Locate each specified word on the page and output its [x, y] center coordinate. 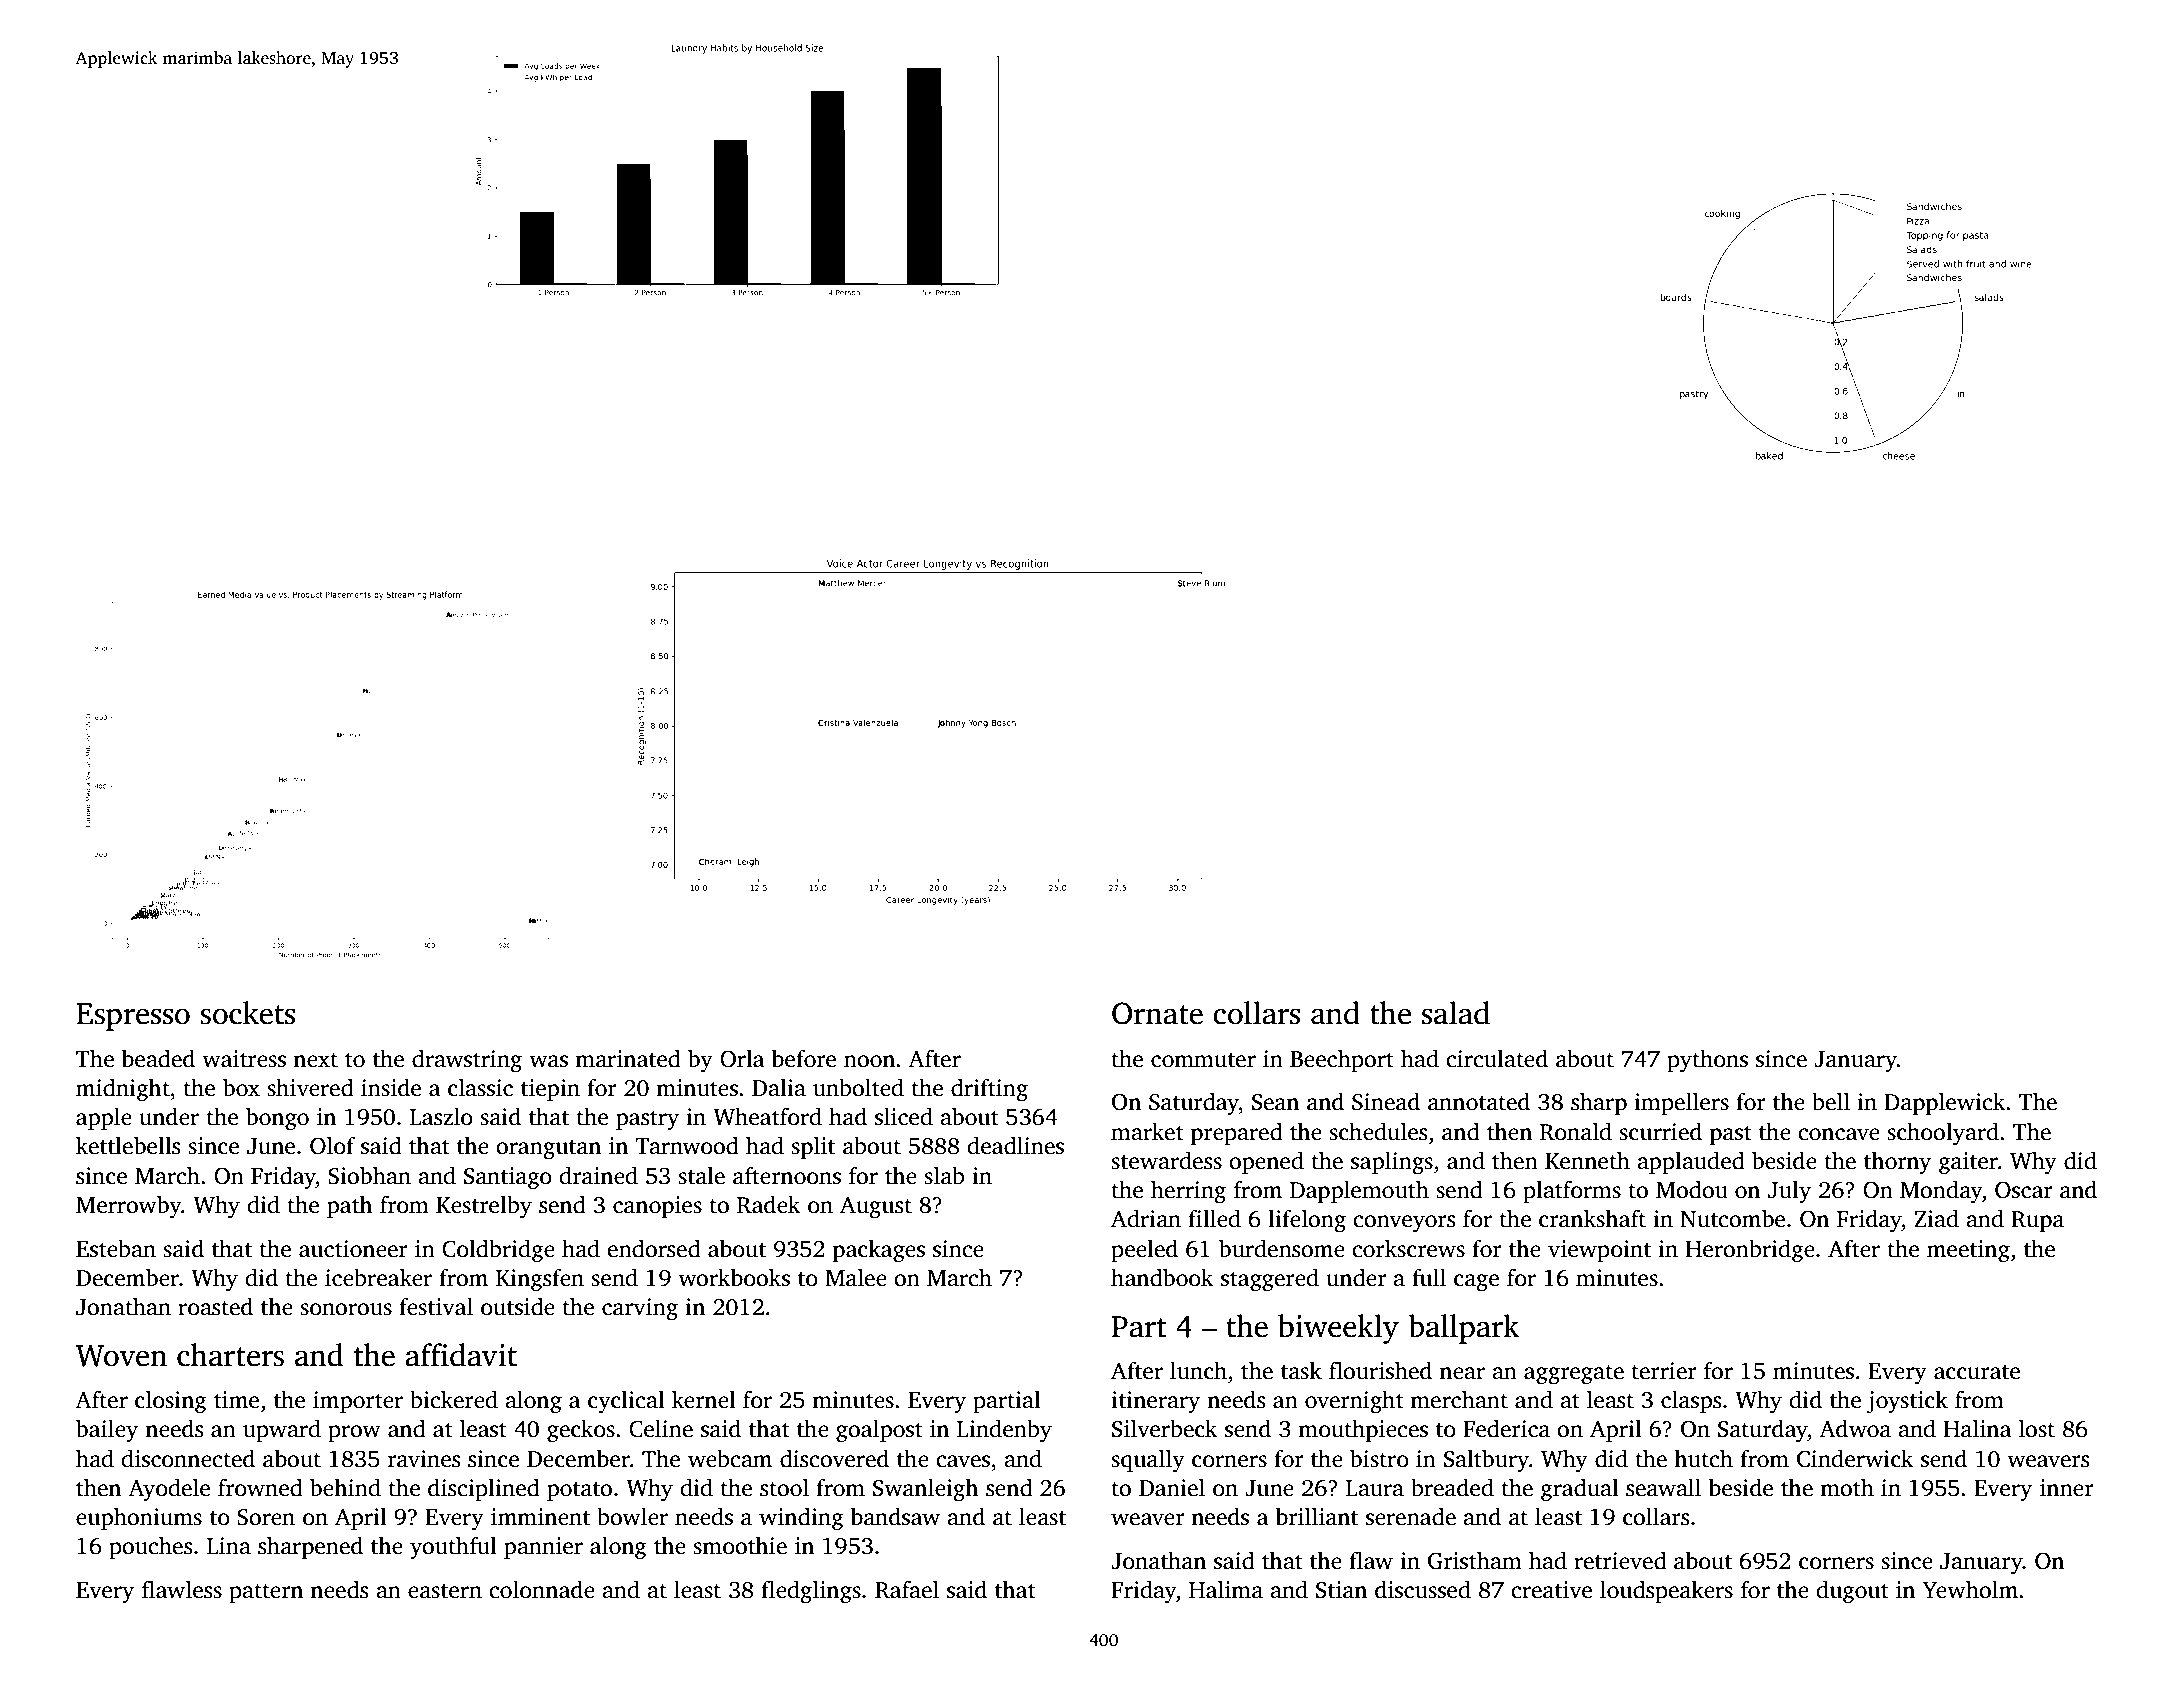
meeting [1968, 1251]
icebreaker [378, 1277]
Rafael [907, 1589]
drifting [989, 1090]
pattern [266, 1593]
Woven [121, 1356]
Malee [856, 1277]
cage [1476, 1283]
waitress [244, 1059]
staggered [1270, 1280]
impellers [1681, 1103]
